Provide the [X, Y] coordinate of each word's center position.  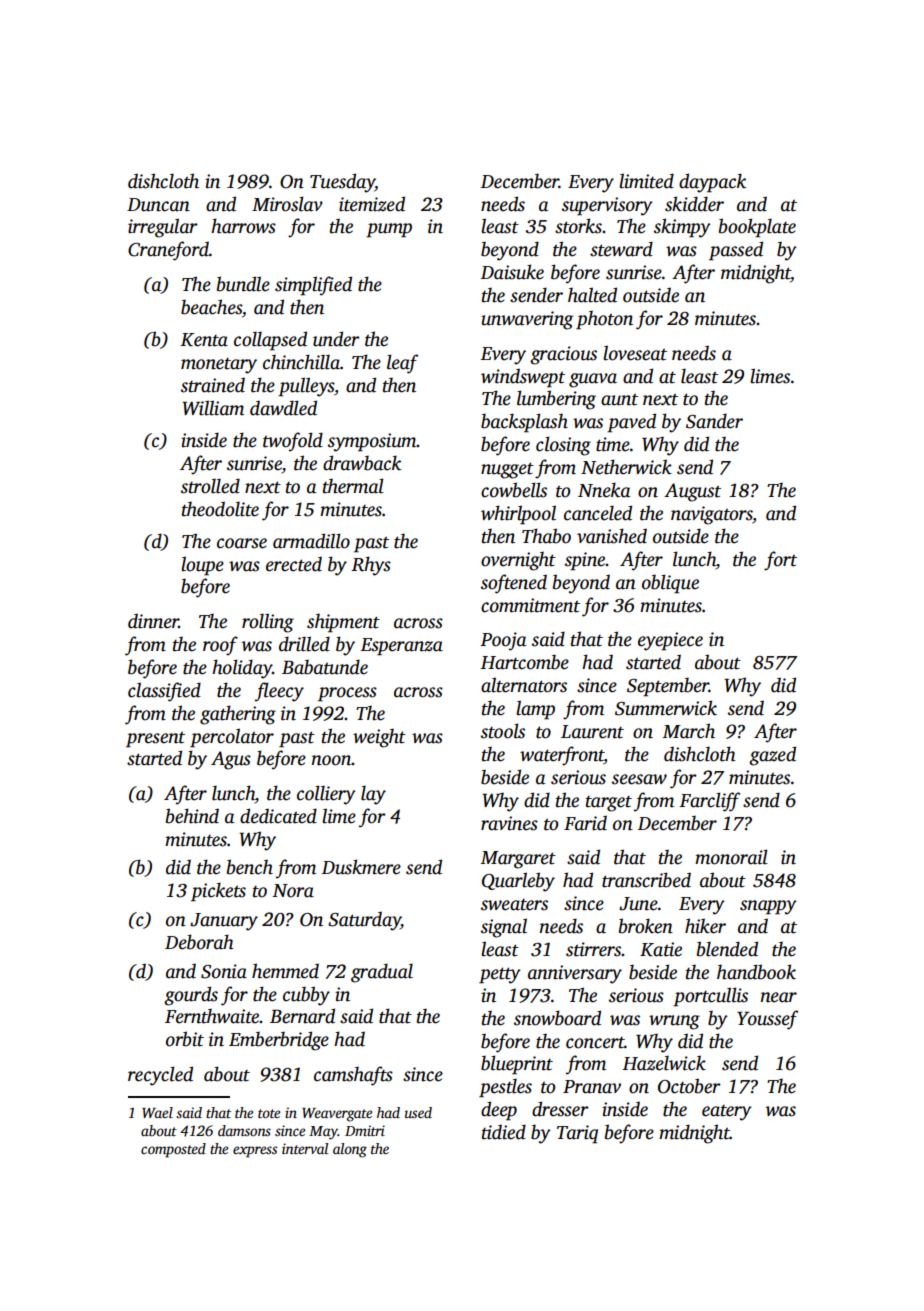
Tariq [577, 1134]
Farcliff [709, 802]
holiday [242, 669]
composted [173, 1150]
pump [389, 230]
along [350, 1150]
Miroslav [287, 204]
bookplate [757, 228]
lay [373, 795]
